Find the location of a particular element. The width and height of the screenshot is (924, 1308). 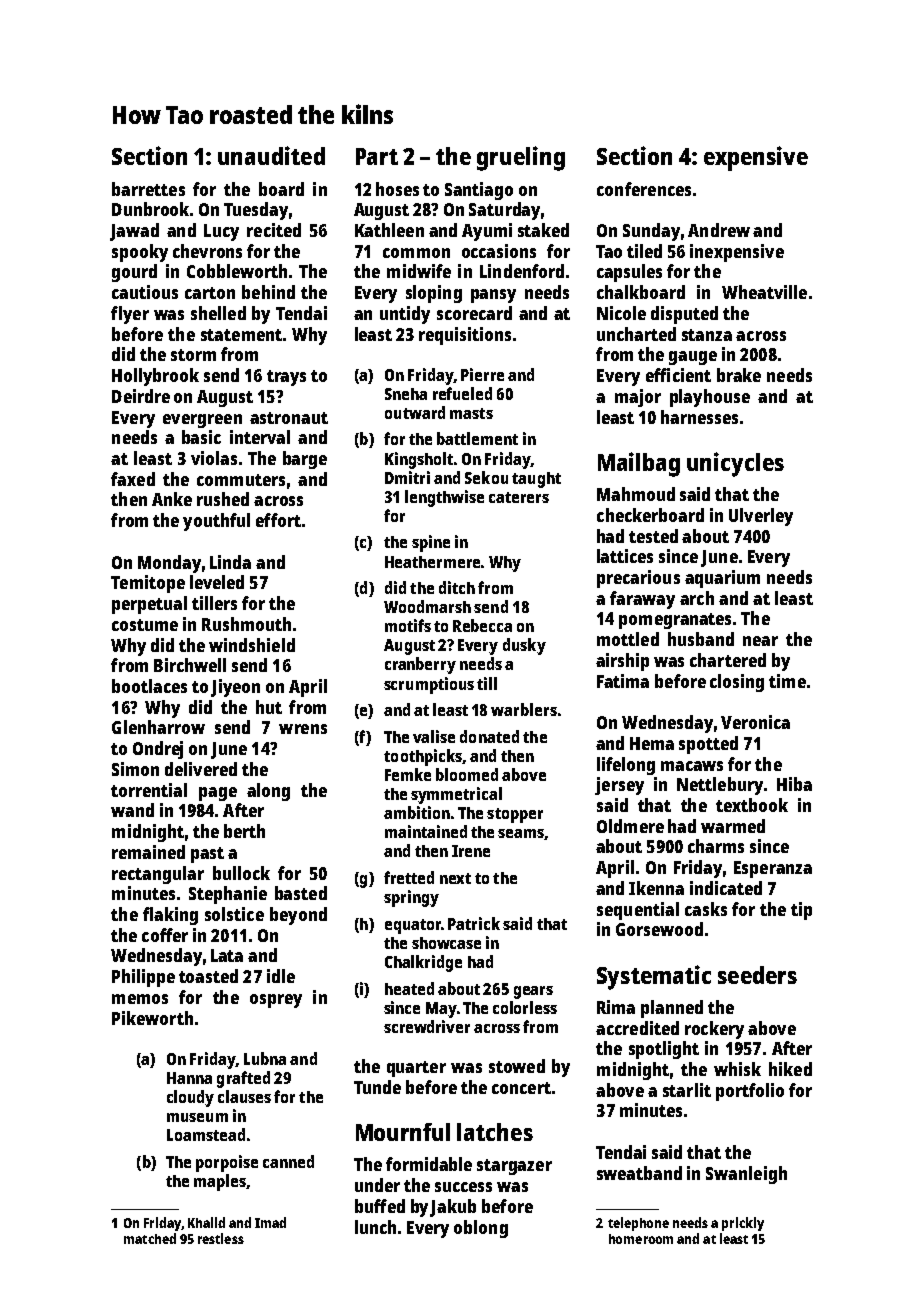

Ulverley is located at coordinates (761, 517).
